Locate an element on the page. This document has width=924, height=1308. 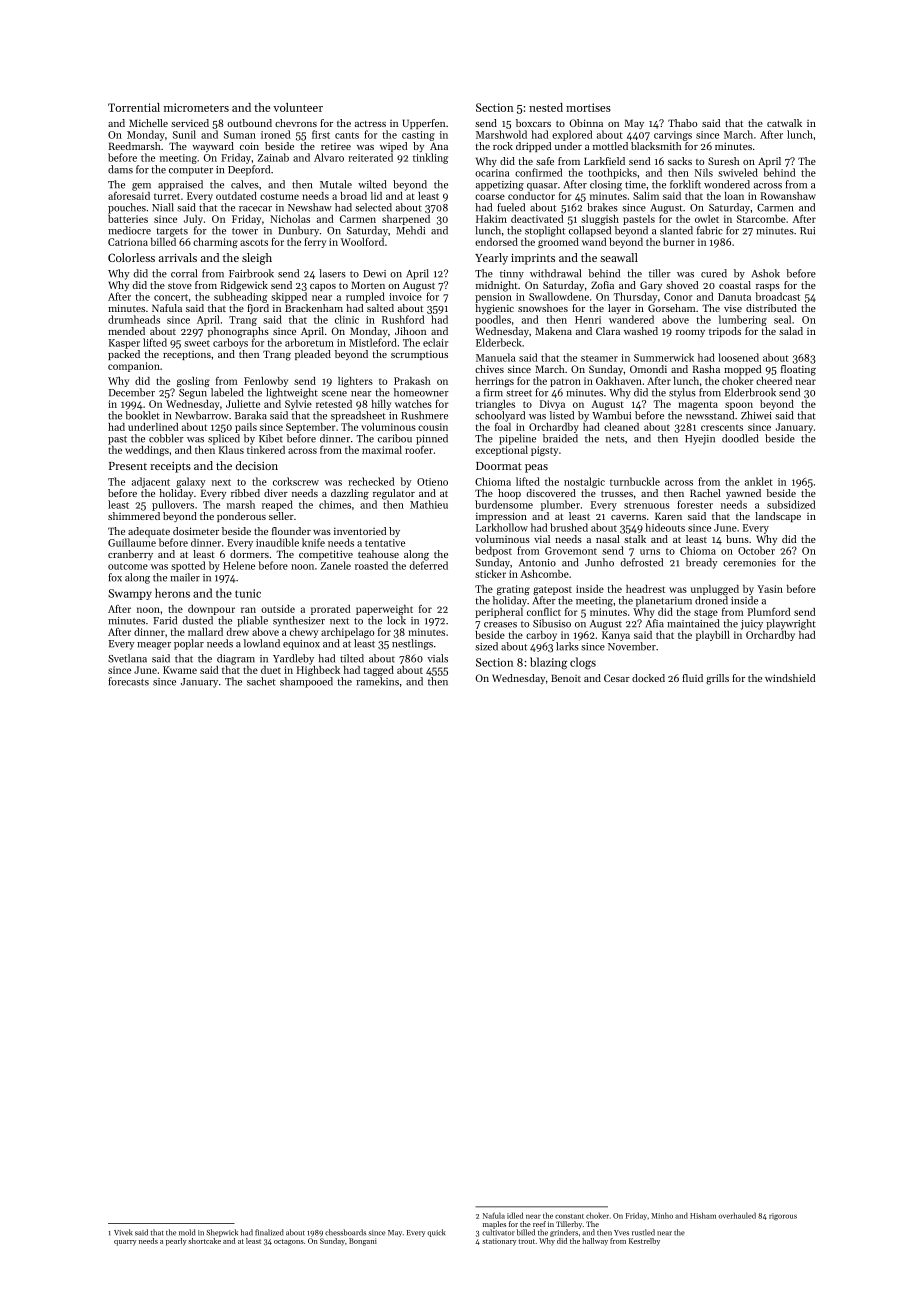
rigorous is located at coordinates (783, 1216).
